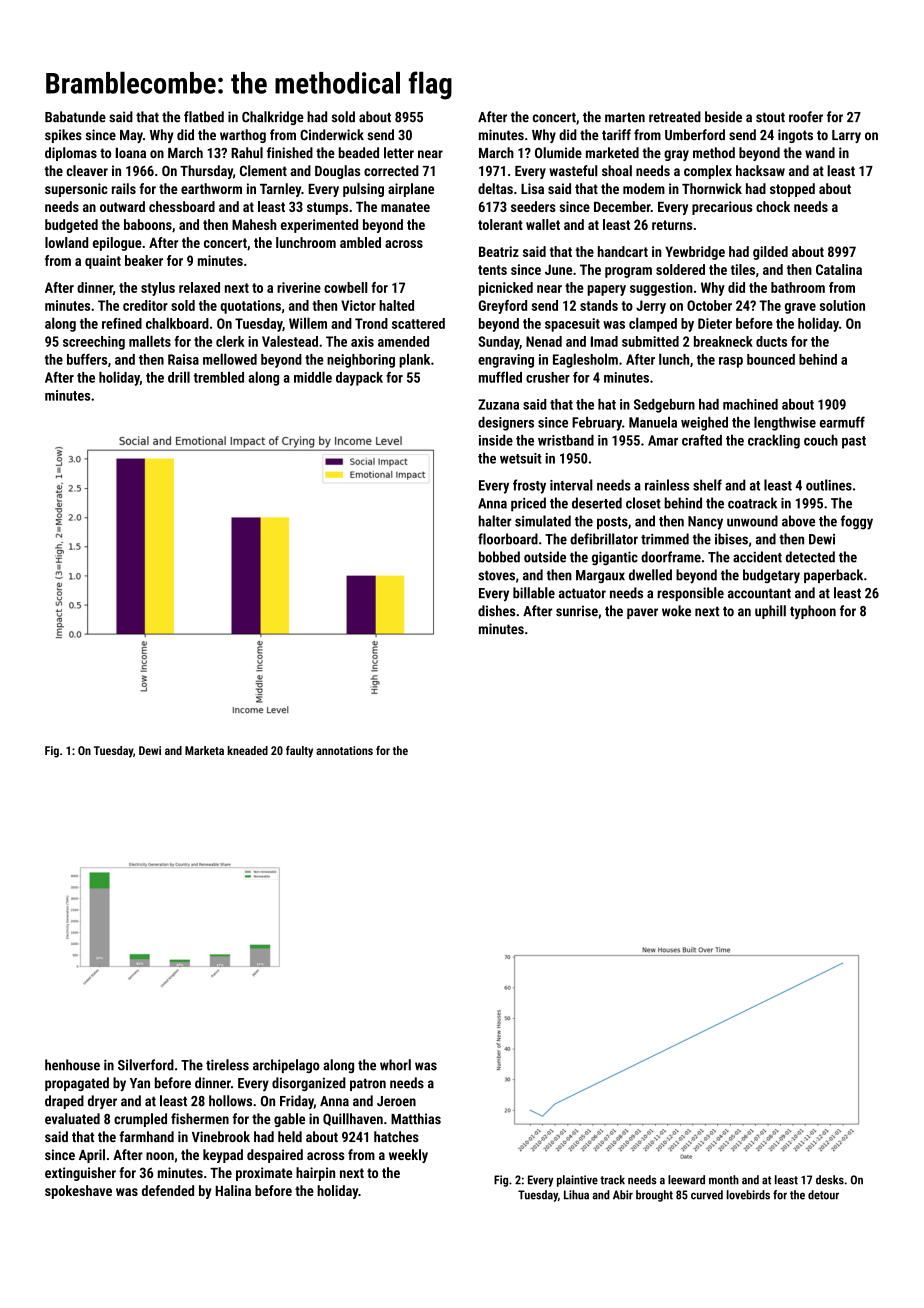 The height and width of the screenshot is (1308, 924). I want to click on Babatunde, so click(75, 117).
